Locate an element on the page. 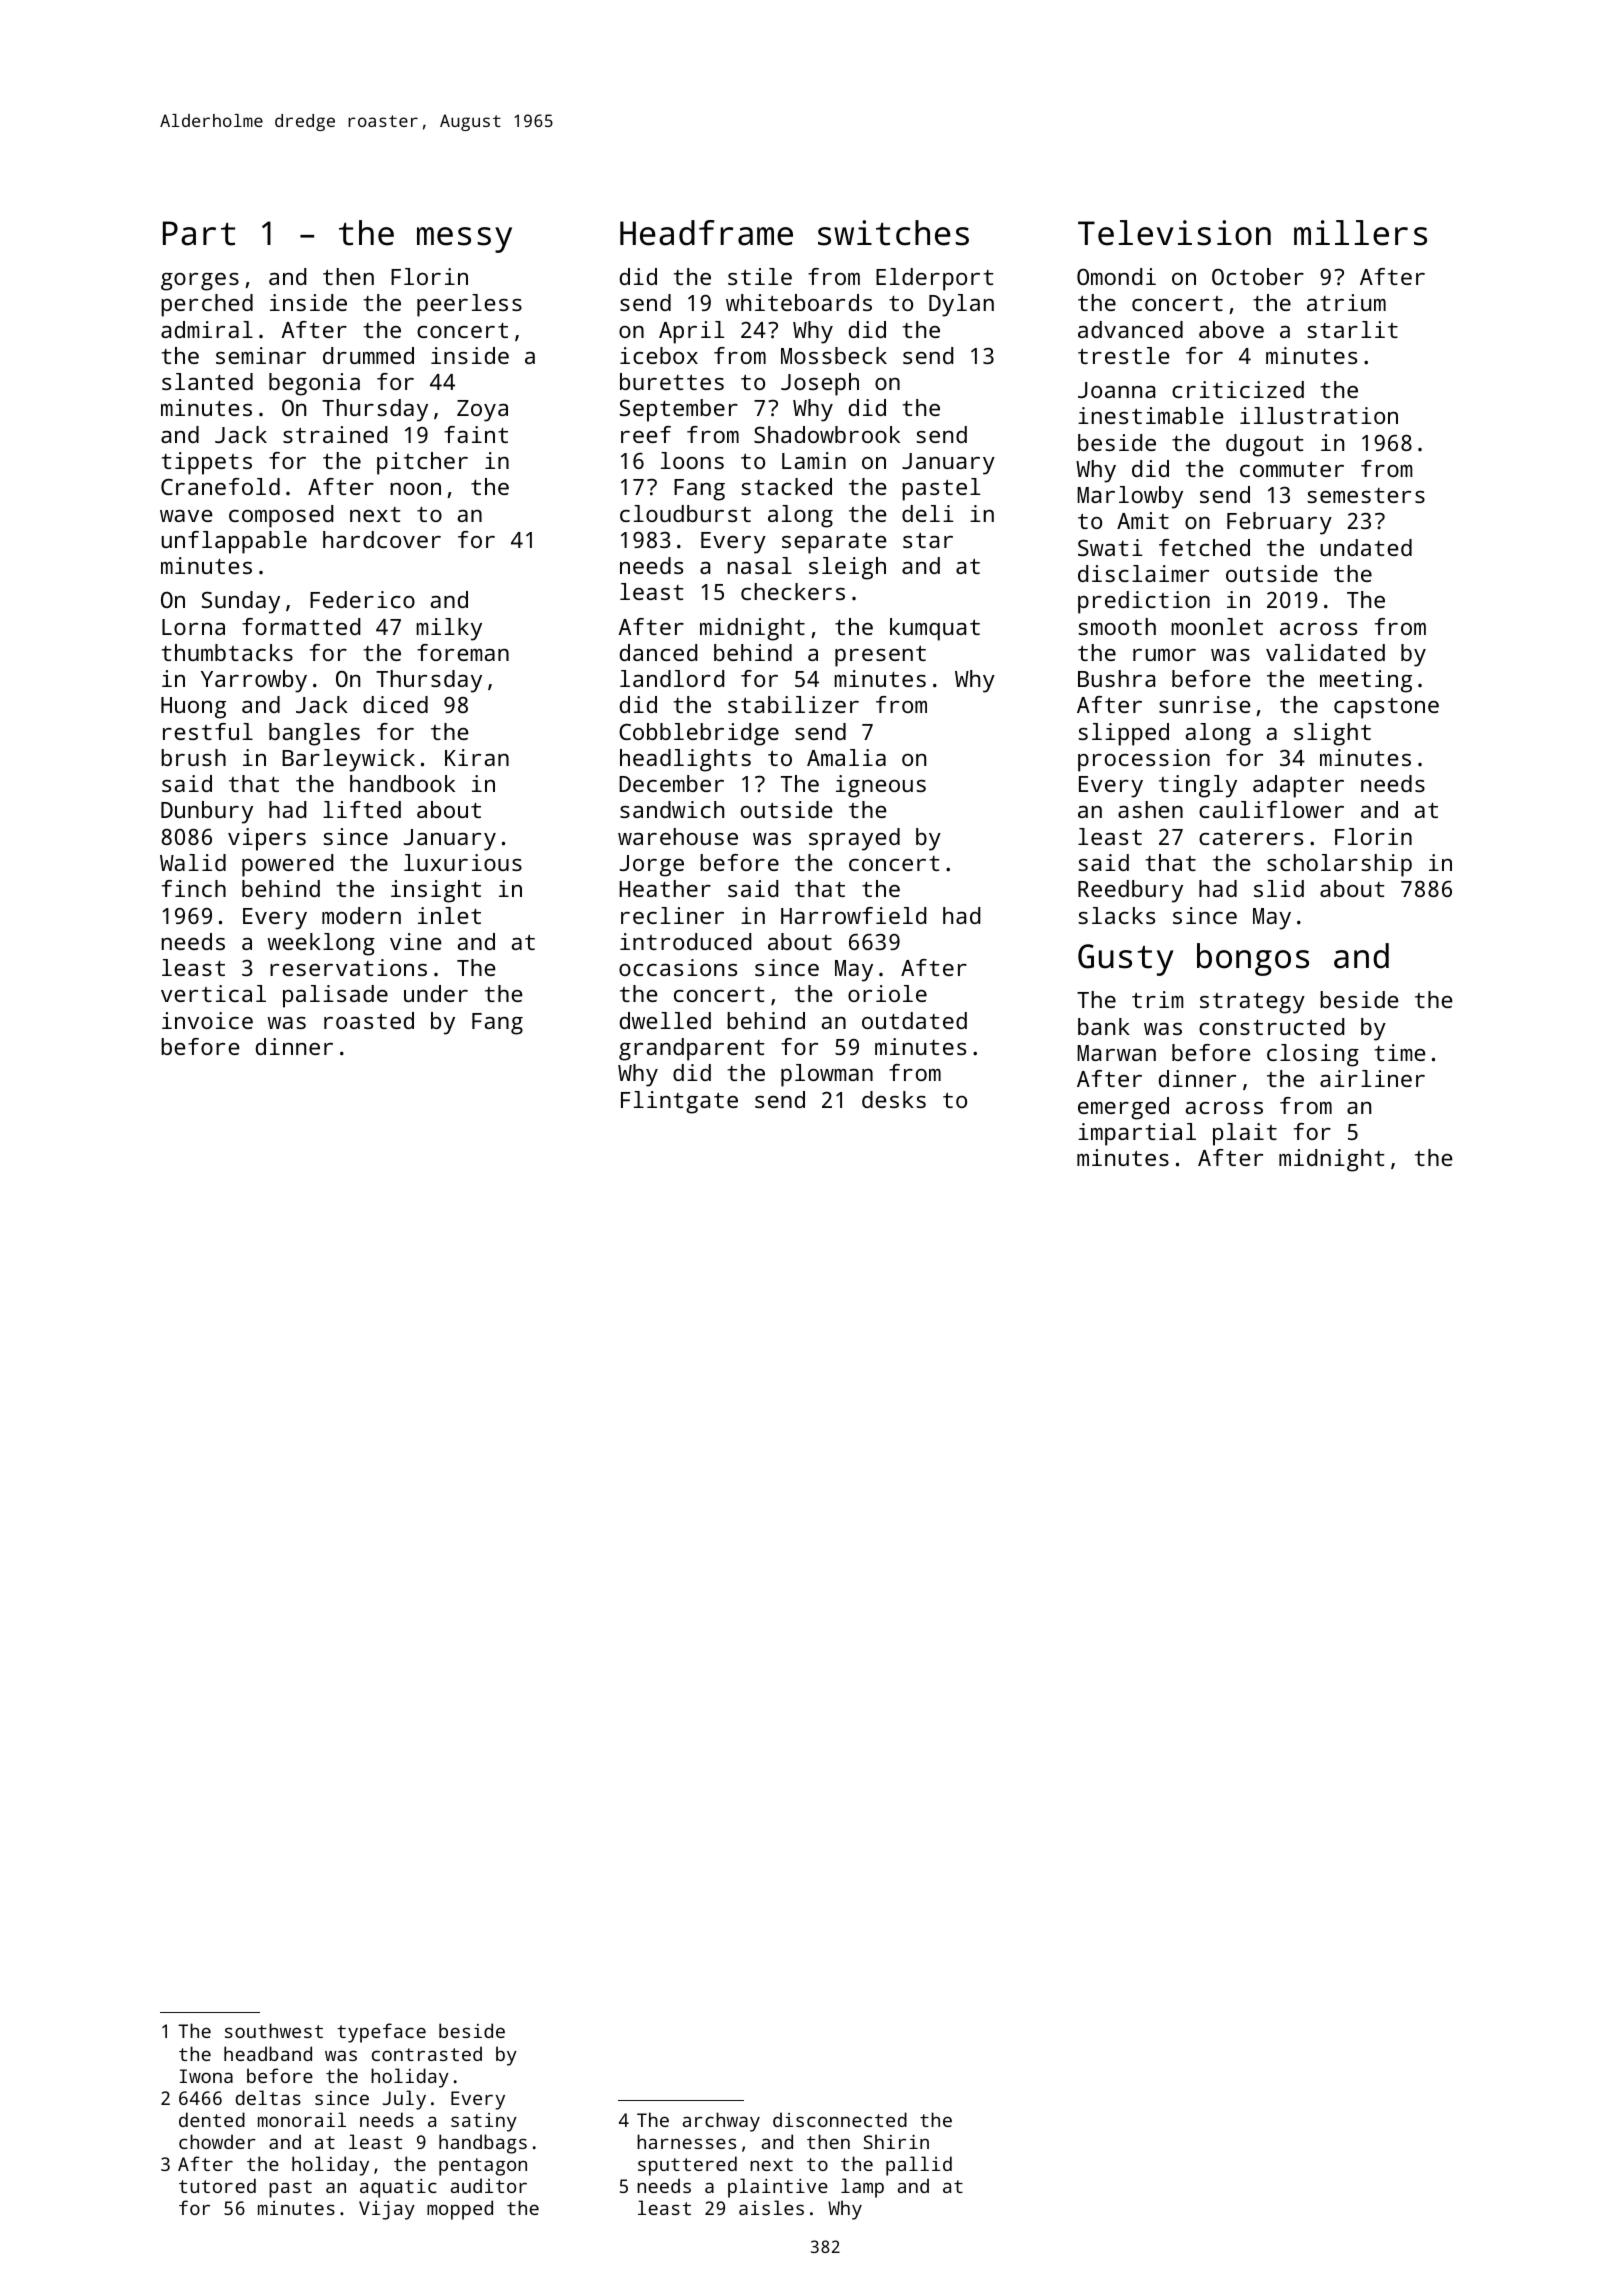 This page has height=2292, width=1620. disconnected is located at coordinates (840, 2119).
